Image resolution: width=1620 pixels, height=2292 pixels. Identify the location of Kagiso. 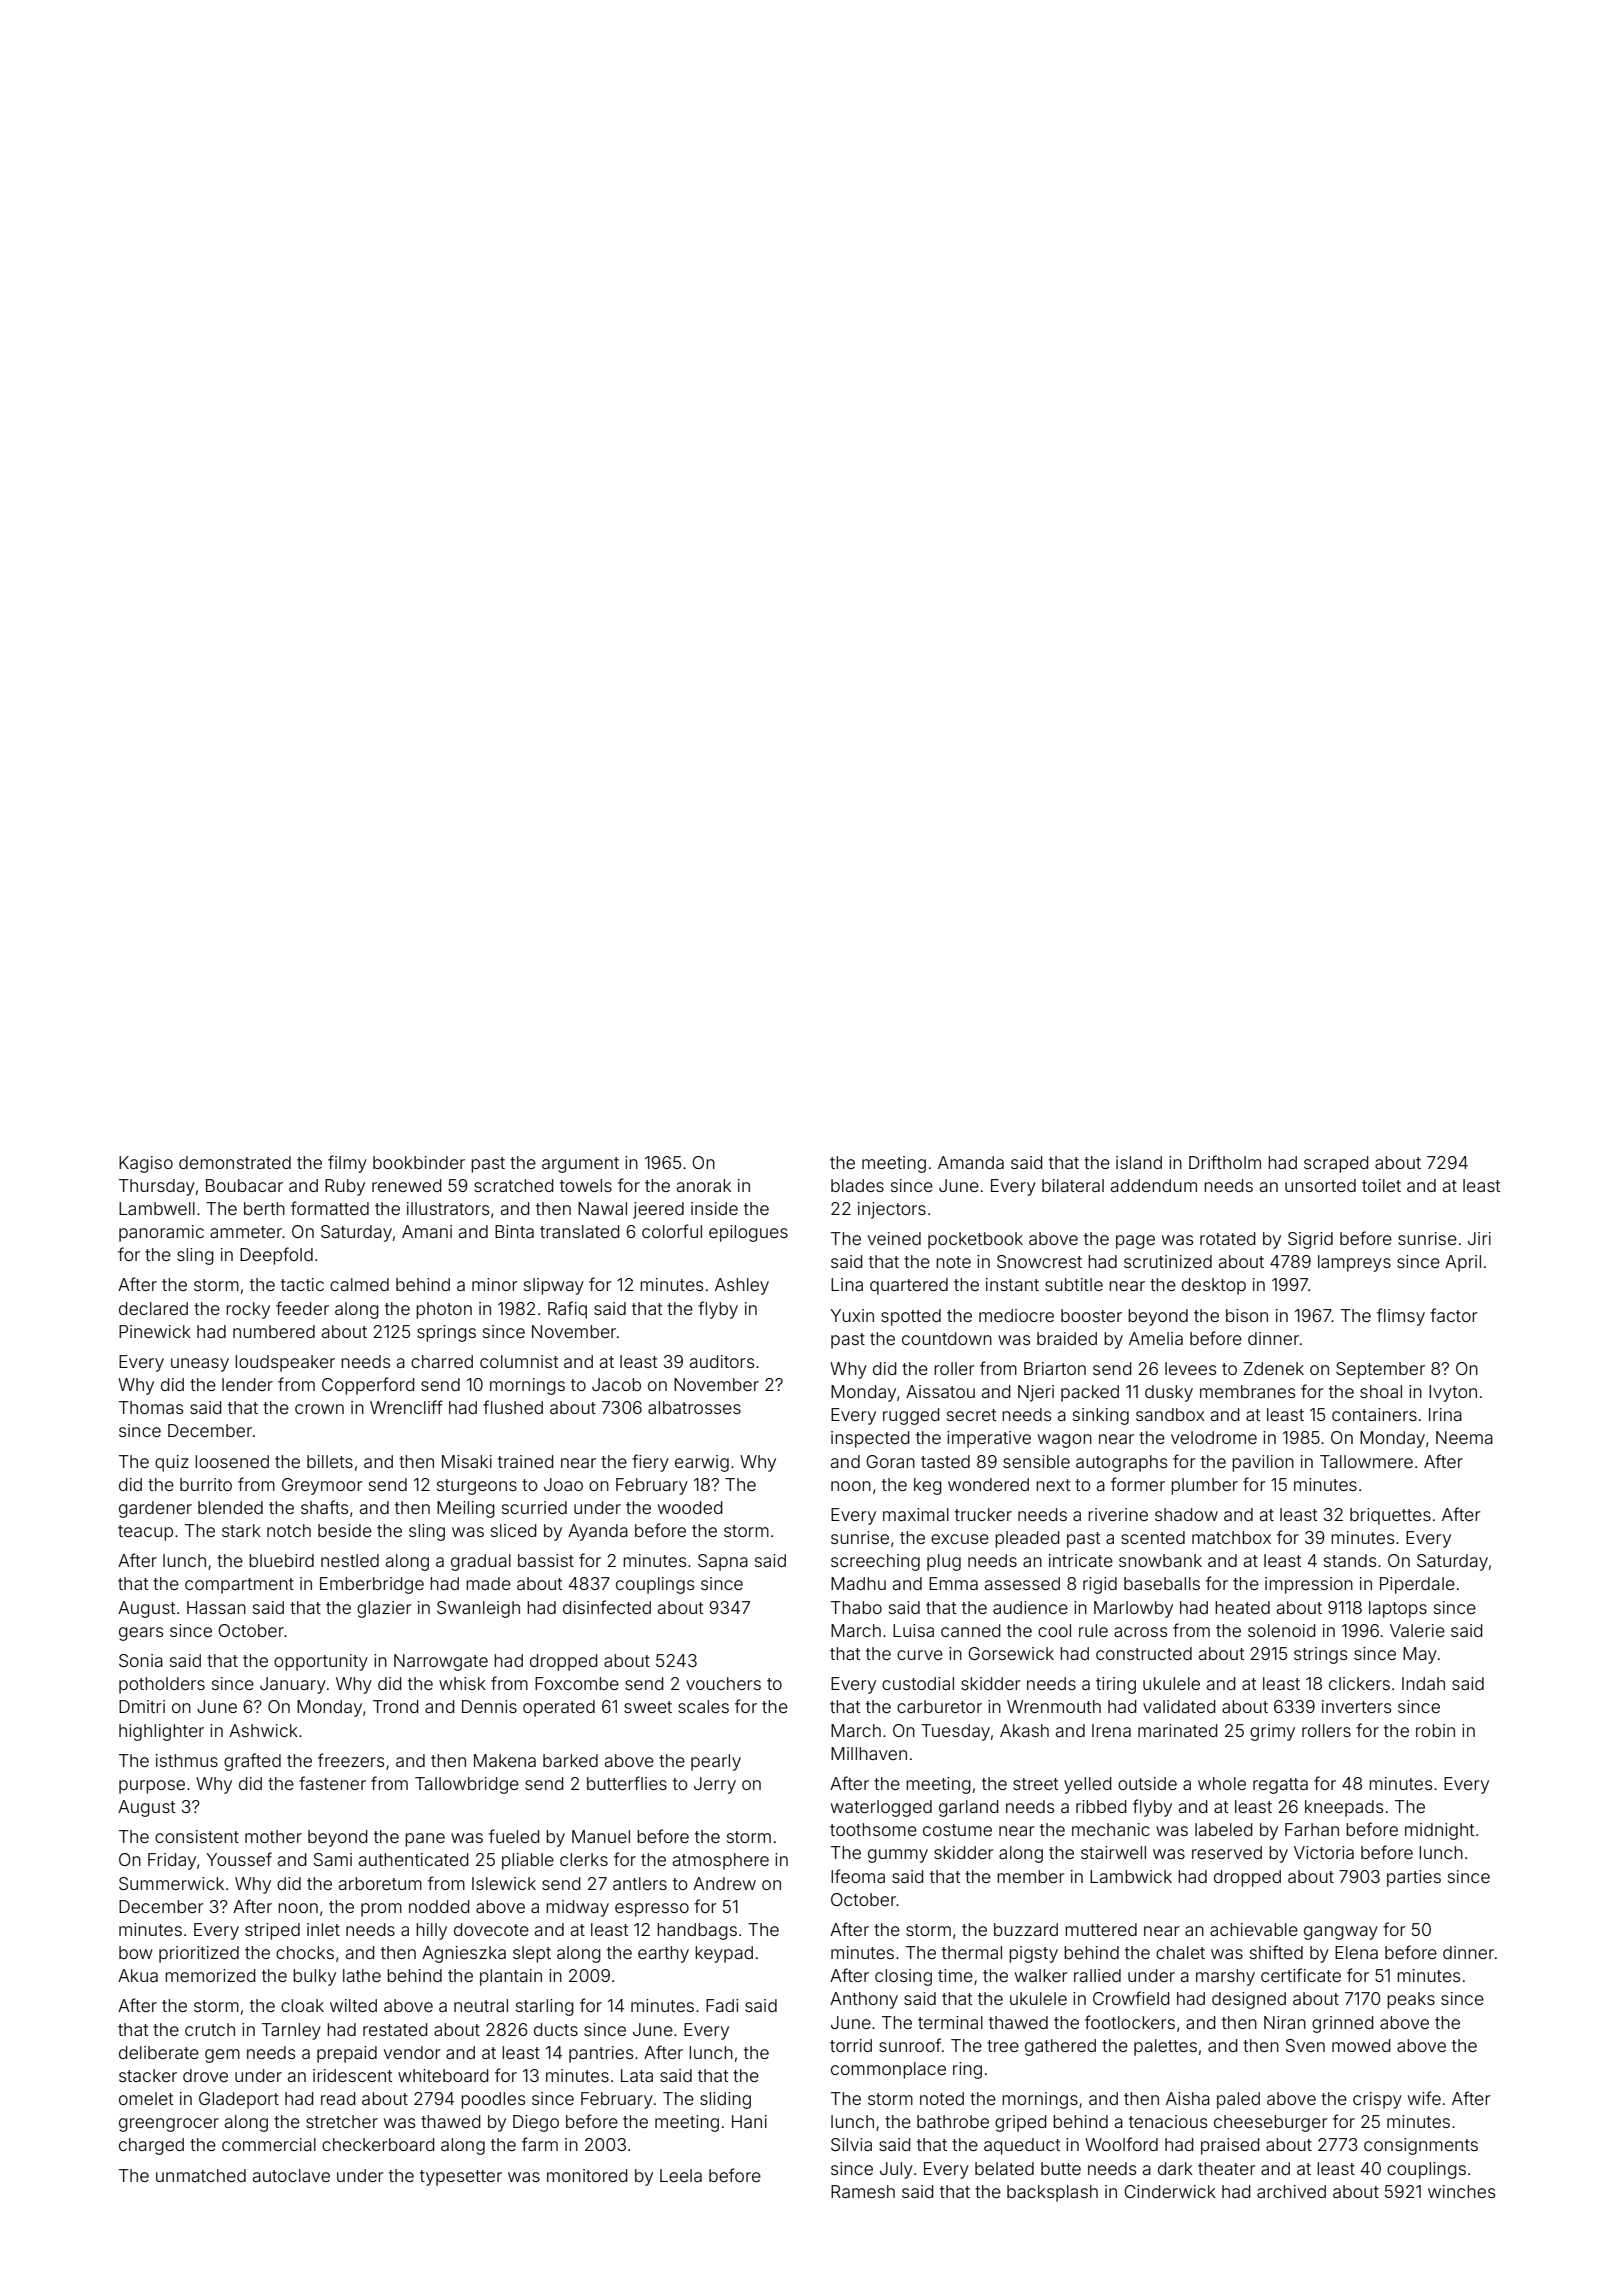
(146, 1164).
